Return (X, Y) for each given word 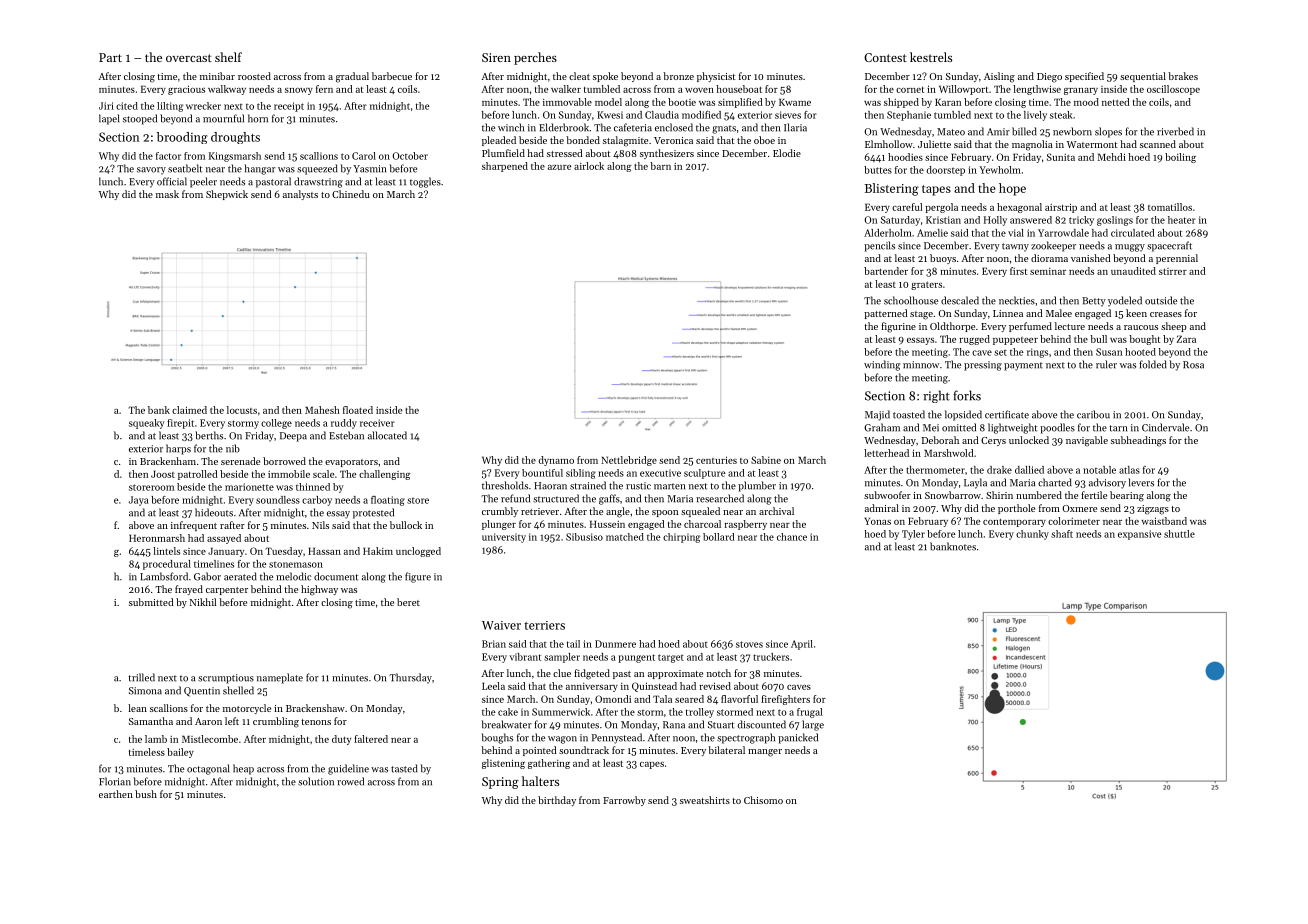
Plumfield (503, 153)
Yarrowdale (1063, 233)
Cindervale (1165, 427)
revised (715, 686)
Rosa (1193, 365)
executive (660, 473)
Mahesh (322, 410)
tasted (404, 768)
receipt (289, 107)
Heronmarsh (157, 538)
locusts (242, 410)
